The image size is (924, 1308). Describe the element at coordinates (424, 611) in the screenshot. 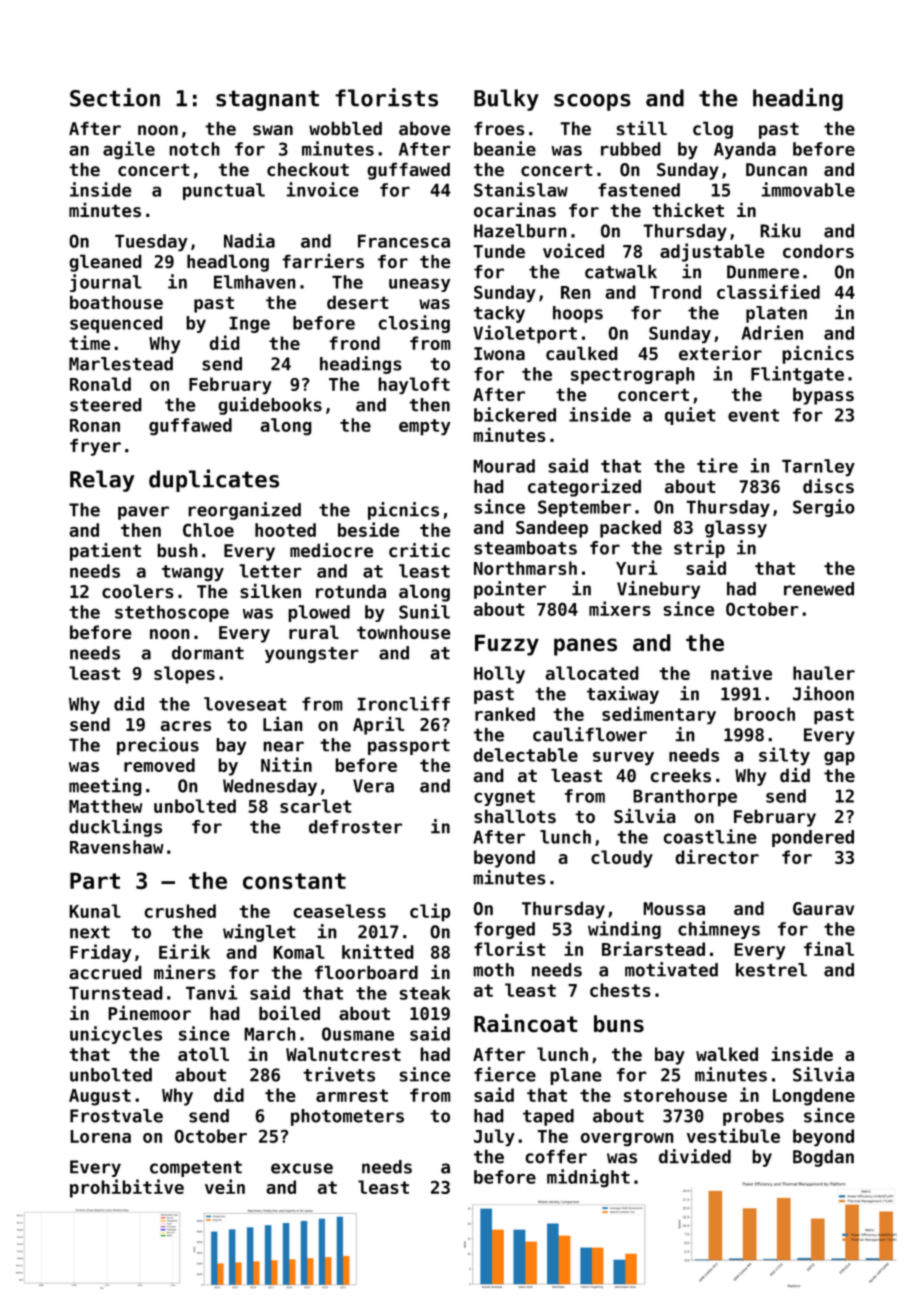

I see `Sunil` at that location.
